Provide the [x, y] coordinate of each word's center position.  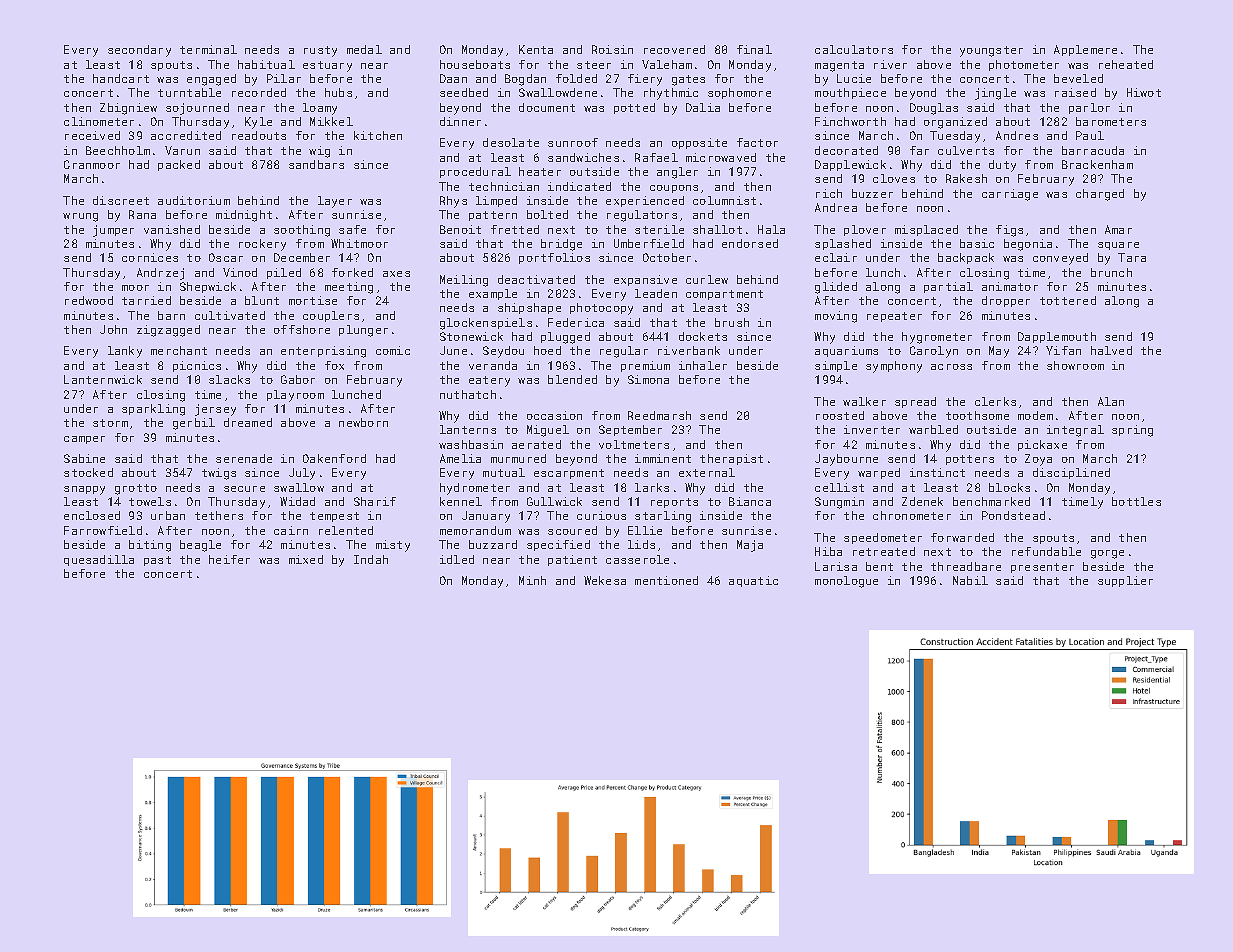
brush [732, 322]
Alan [1111, 401]
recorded [259, 92]
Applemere [1085, 50]
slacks [229, 379]
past [157, 561]
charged [1100, 195]
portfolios [554, 258]
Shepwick [208, 287]
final [754, 49]
